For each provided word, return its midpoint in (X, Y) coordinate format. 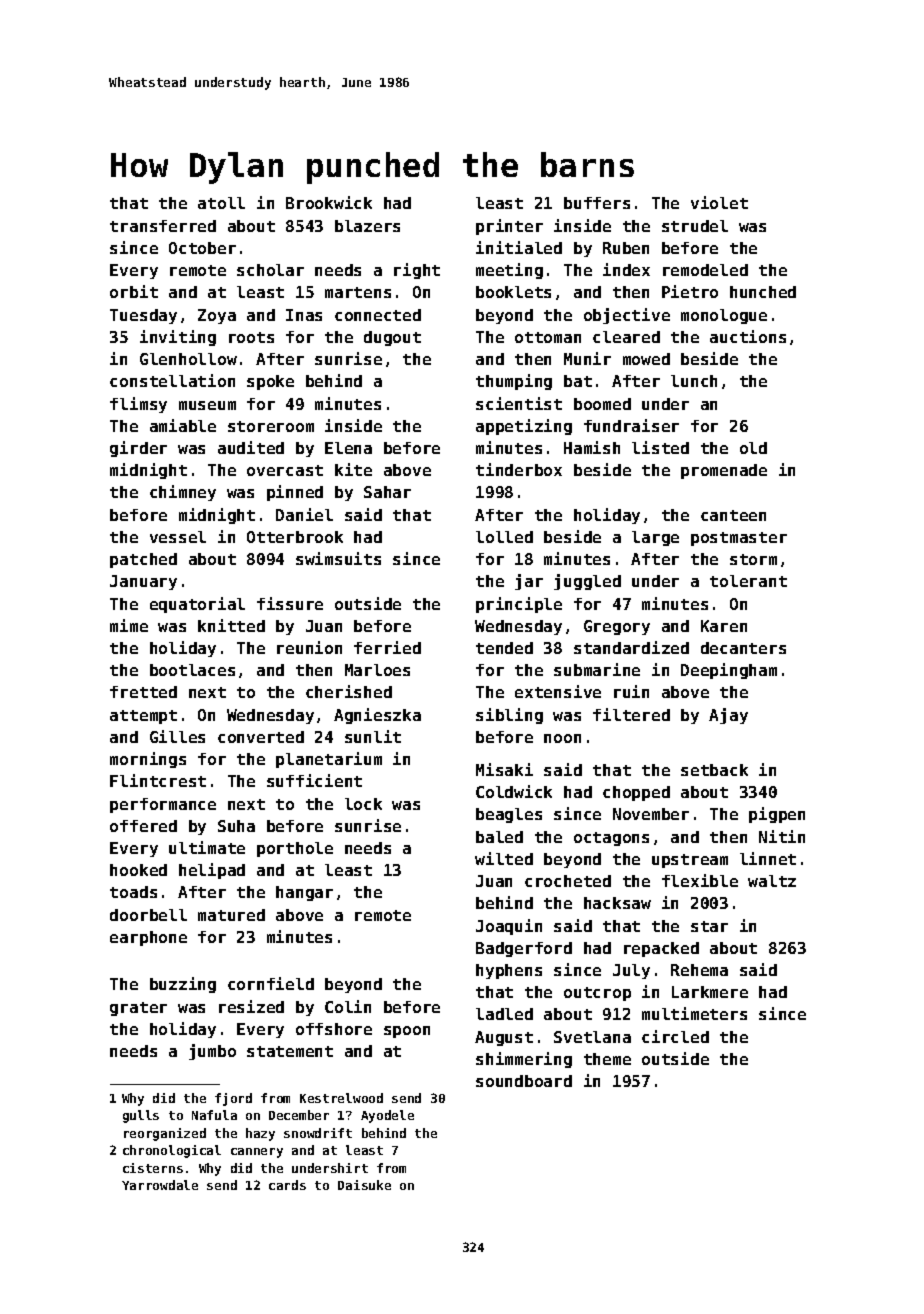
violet (719, 202)
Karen (724, 626)
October (202, 248)
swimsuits (338, 558)
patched (143, 560)
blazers (367, 226)
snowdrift (318, 1133)
